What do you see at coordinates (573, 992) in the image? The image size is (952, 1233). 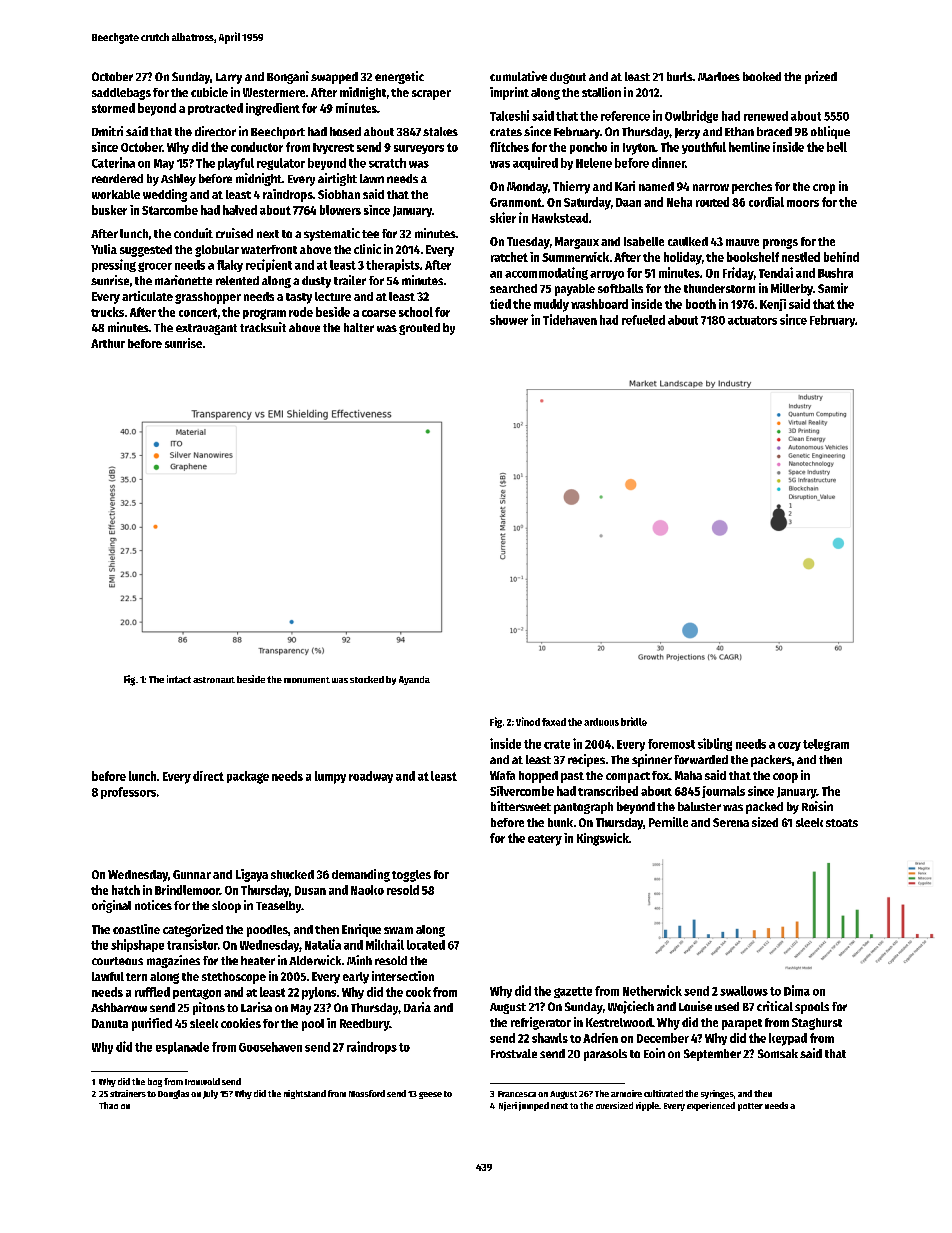 I see `gazette` at bounding box center [573, 992].
